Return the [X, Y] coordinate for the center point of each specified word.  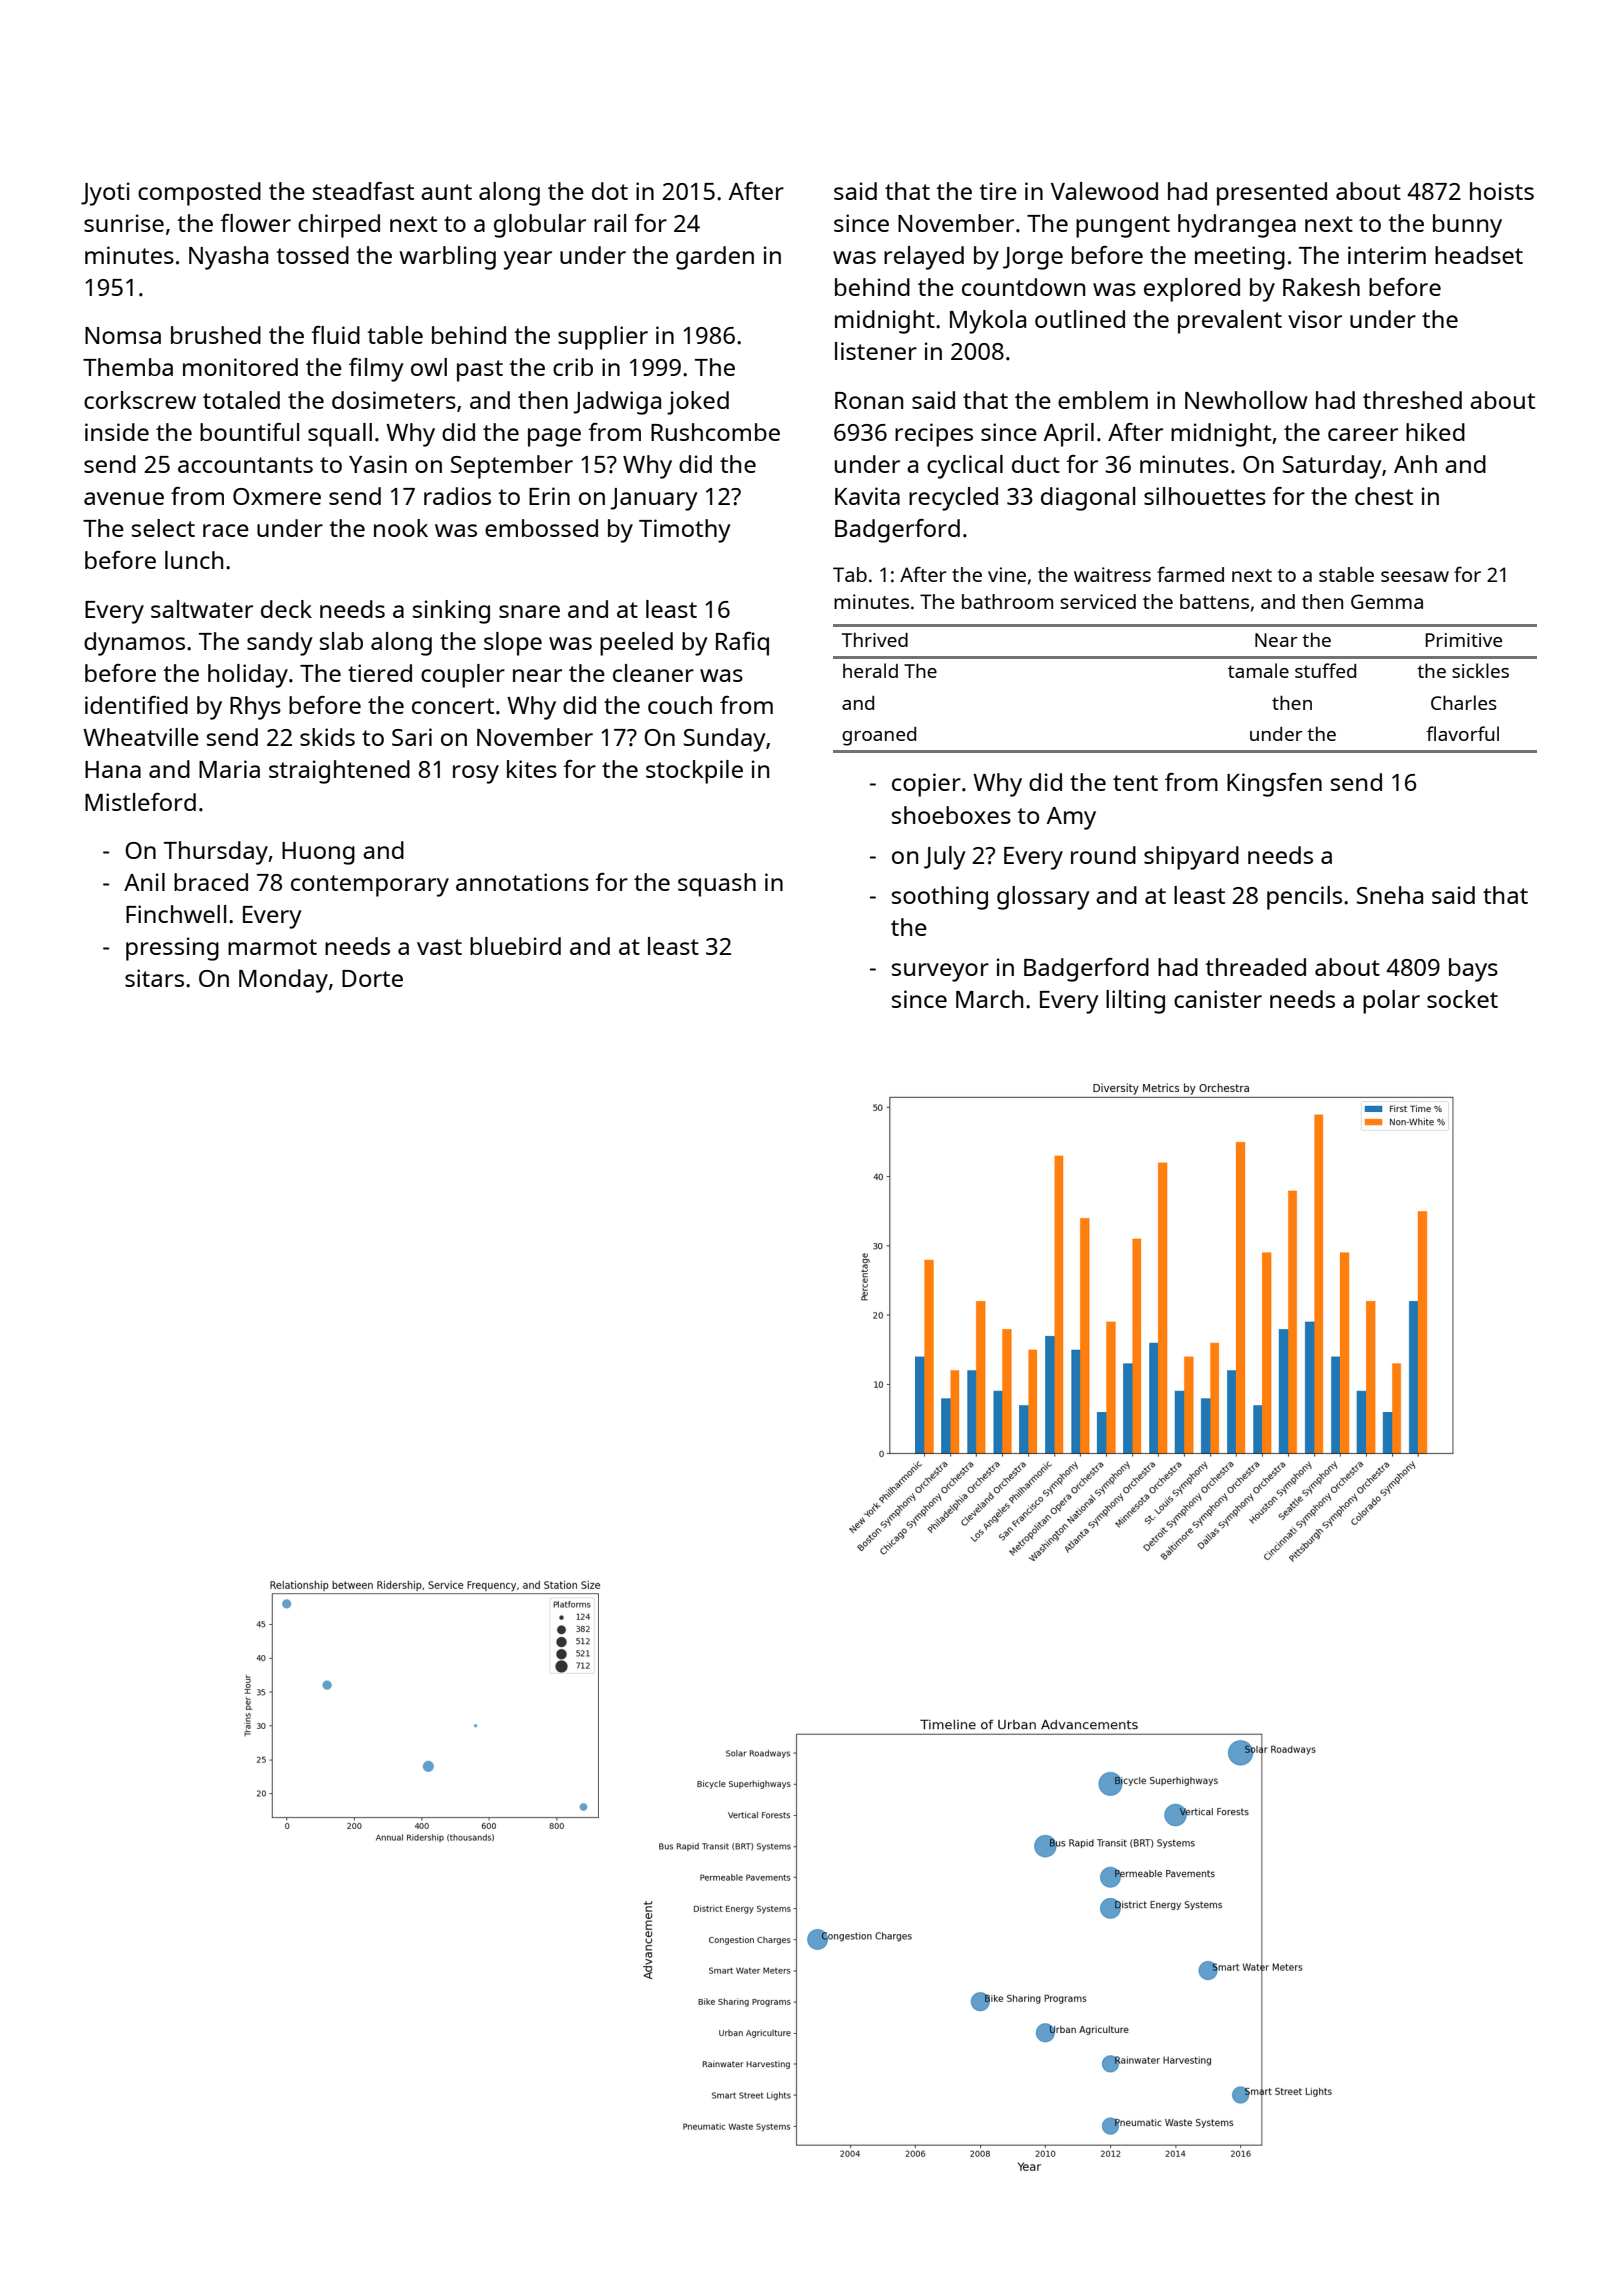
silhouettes [1205, 496]
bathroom [1007, 601]
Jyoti [105, 194]
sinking [451, 612]
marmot [272, 947]
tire [998, 191]
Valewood [1104, 191]
